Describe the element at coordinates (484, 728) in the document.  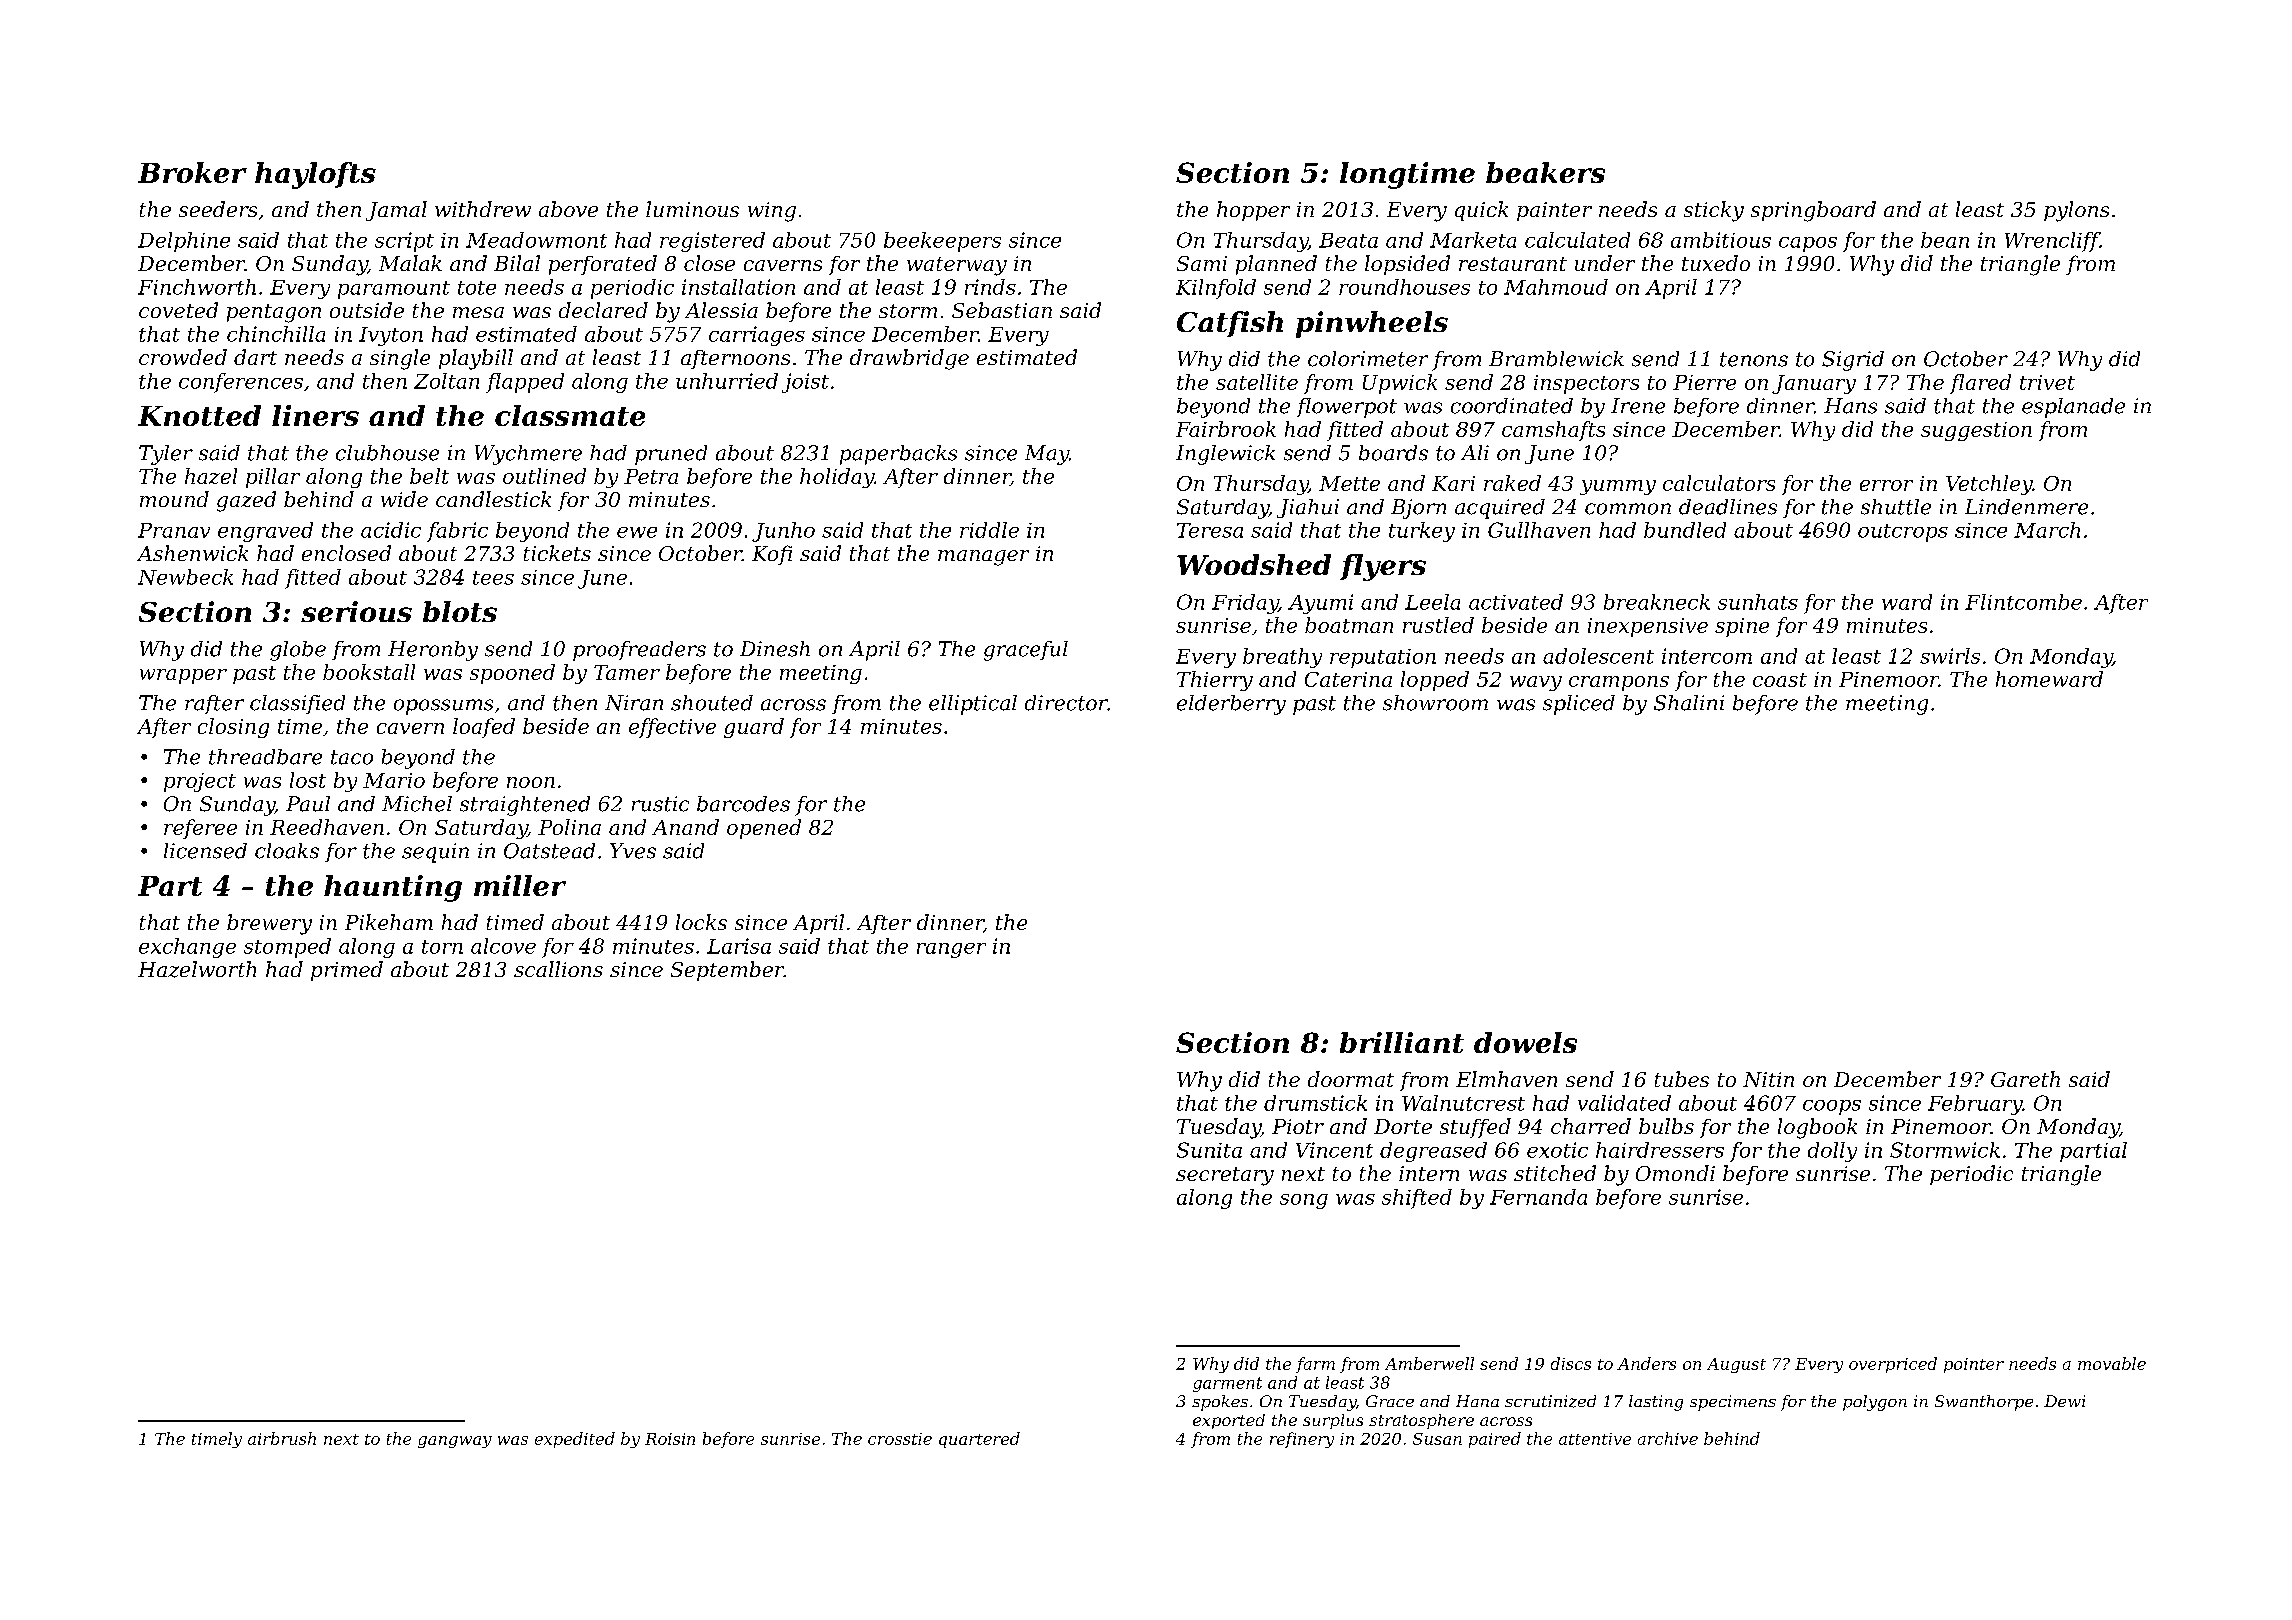
I see `loafed` at that location.
